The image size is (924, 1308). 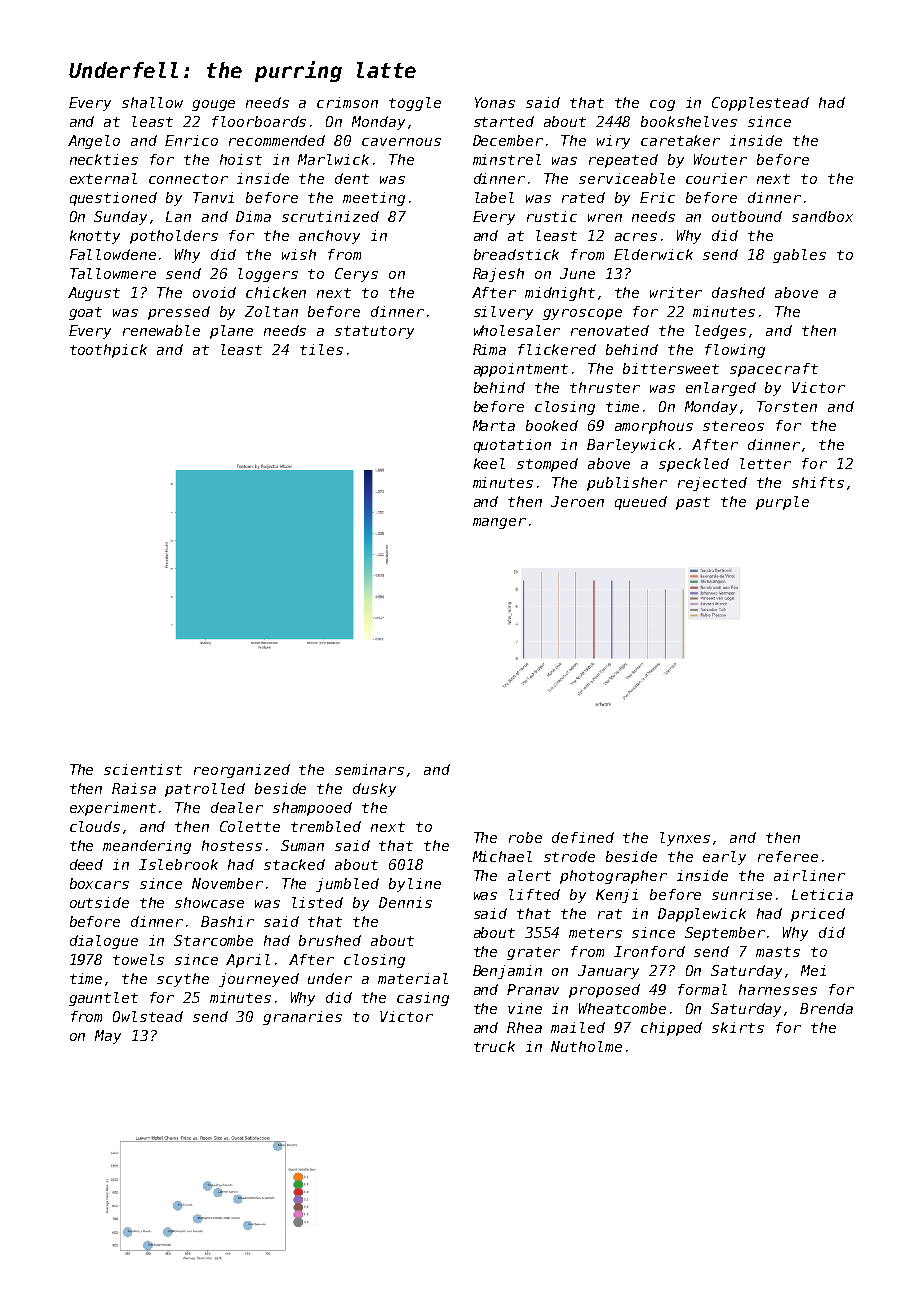 What do you see at coordinates (143, 769) in the screenshot?
I see `scientist` at bounding box center [143, 769].
